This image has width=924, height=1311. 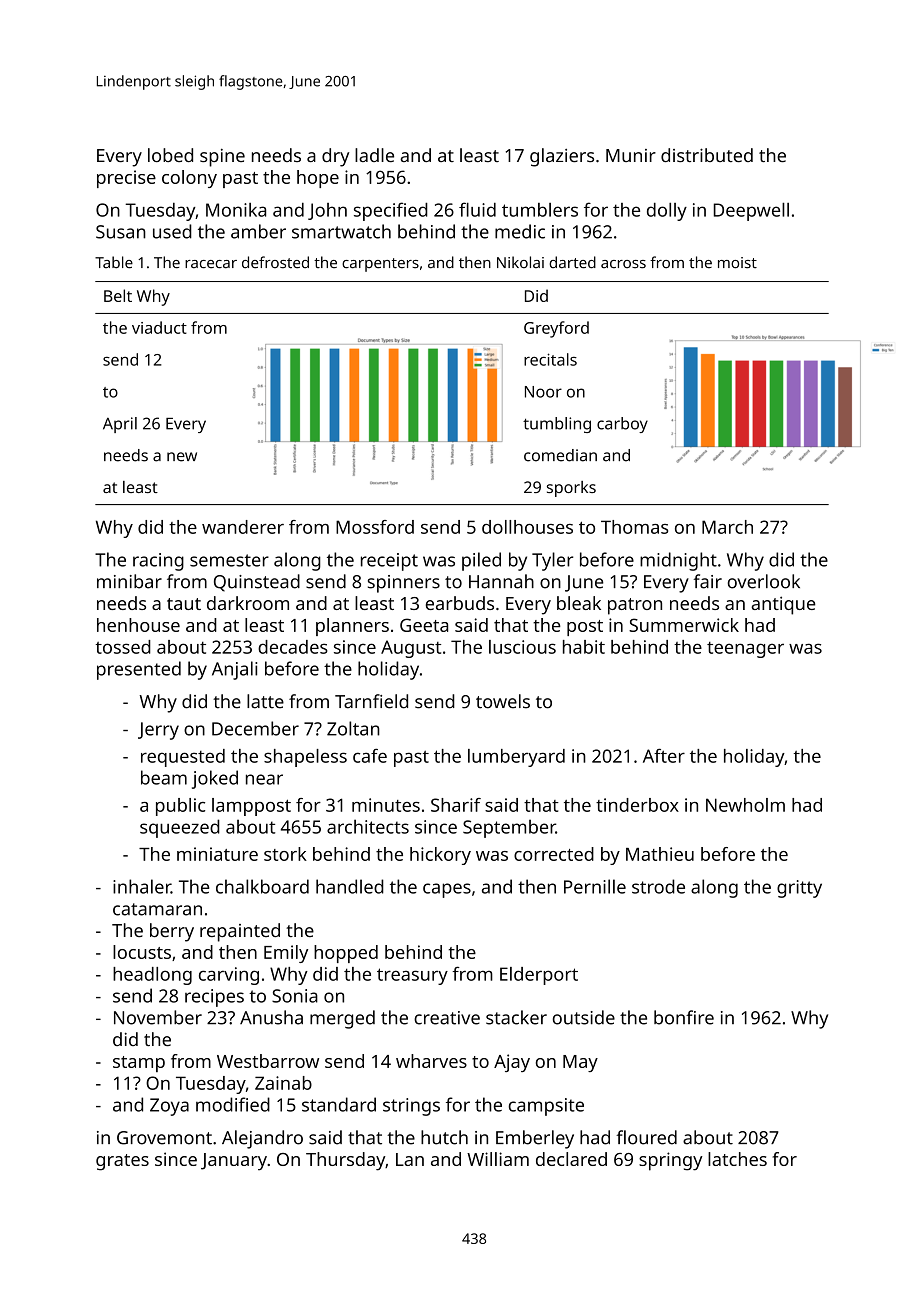 I want to click on moist, so click(x=737, y=263).
